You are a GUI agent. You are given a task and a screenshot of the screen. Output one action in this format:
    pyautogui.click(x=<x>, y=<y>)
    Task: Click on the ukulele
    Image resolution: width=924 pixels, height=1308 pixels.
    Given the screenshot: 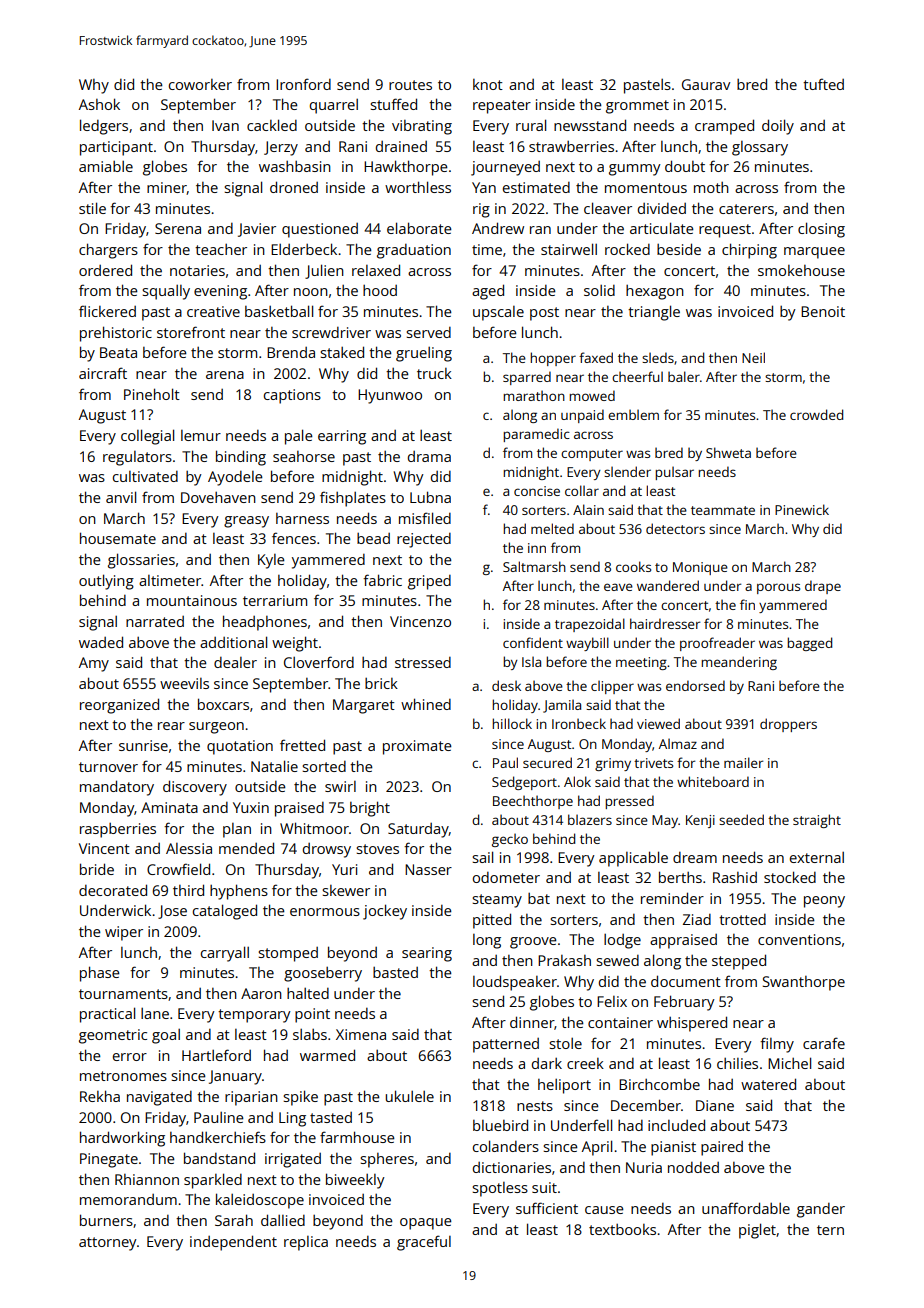 What is the action you would take?
    pyautogui.click(x=409, y=1096)
